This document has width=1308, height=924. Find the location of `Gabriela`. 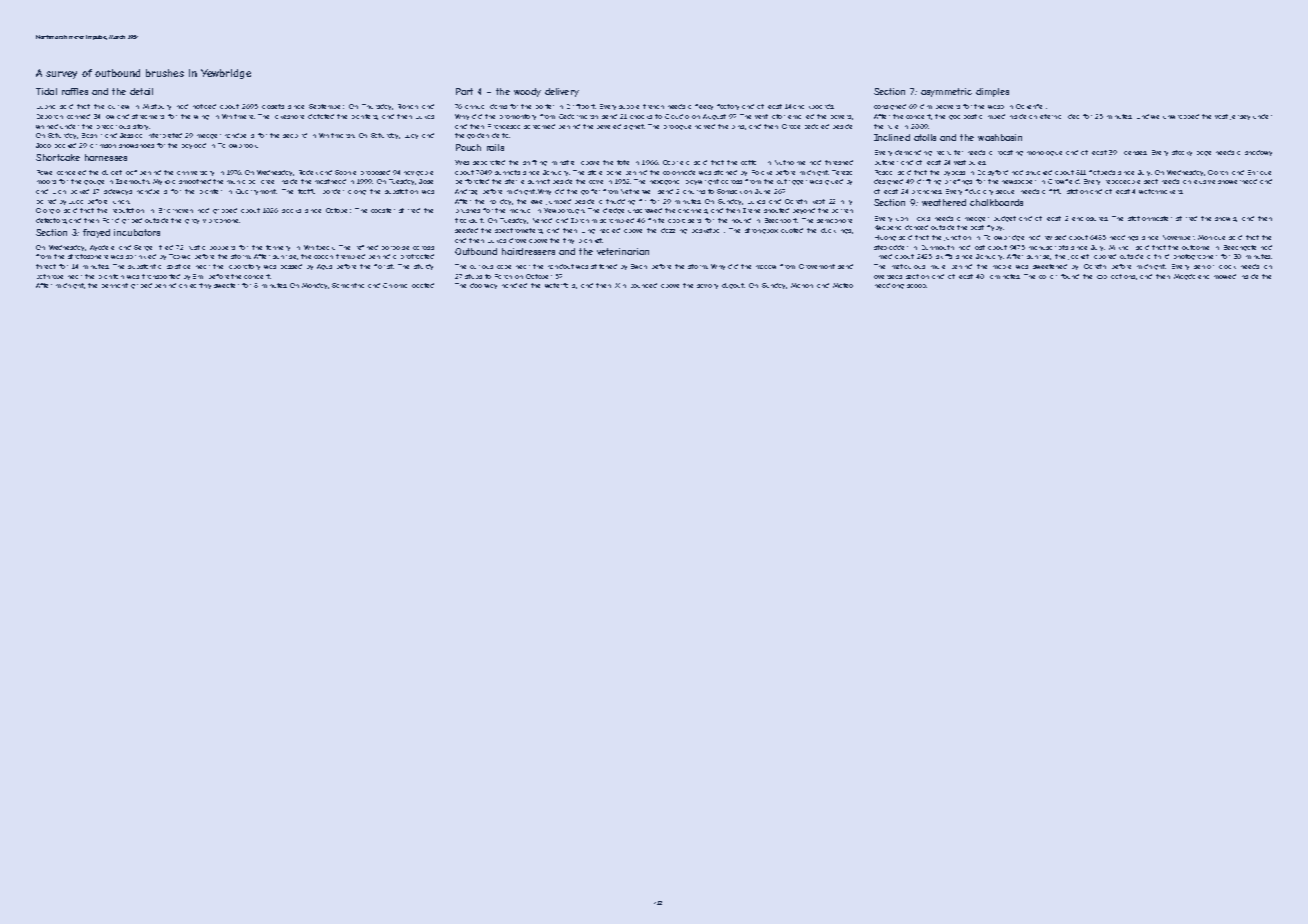

Gabriela is located at coordinates (676, 162).
